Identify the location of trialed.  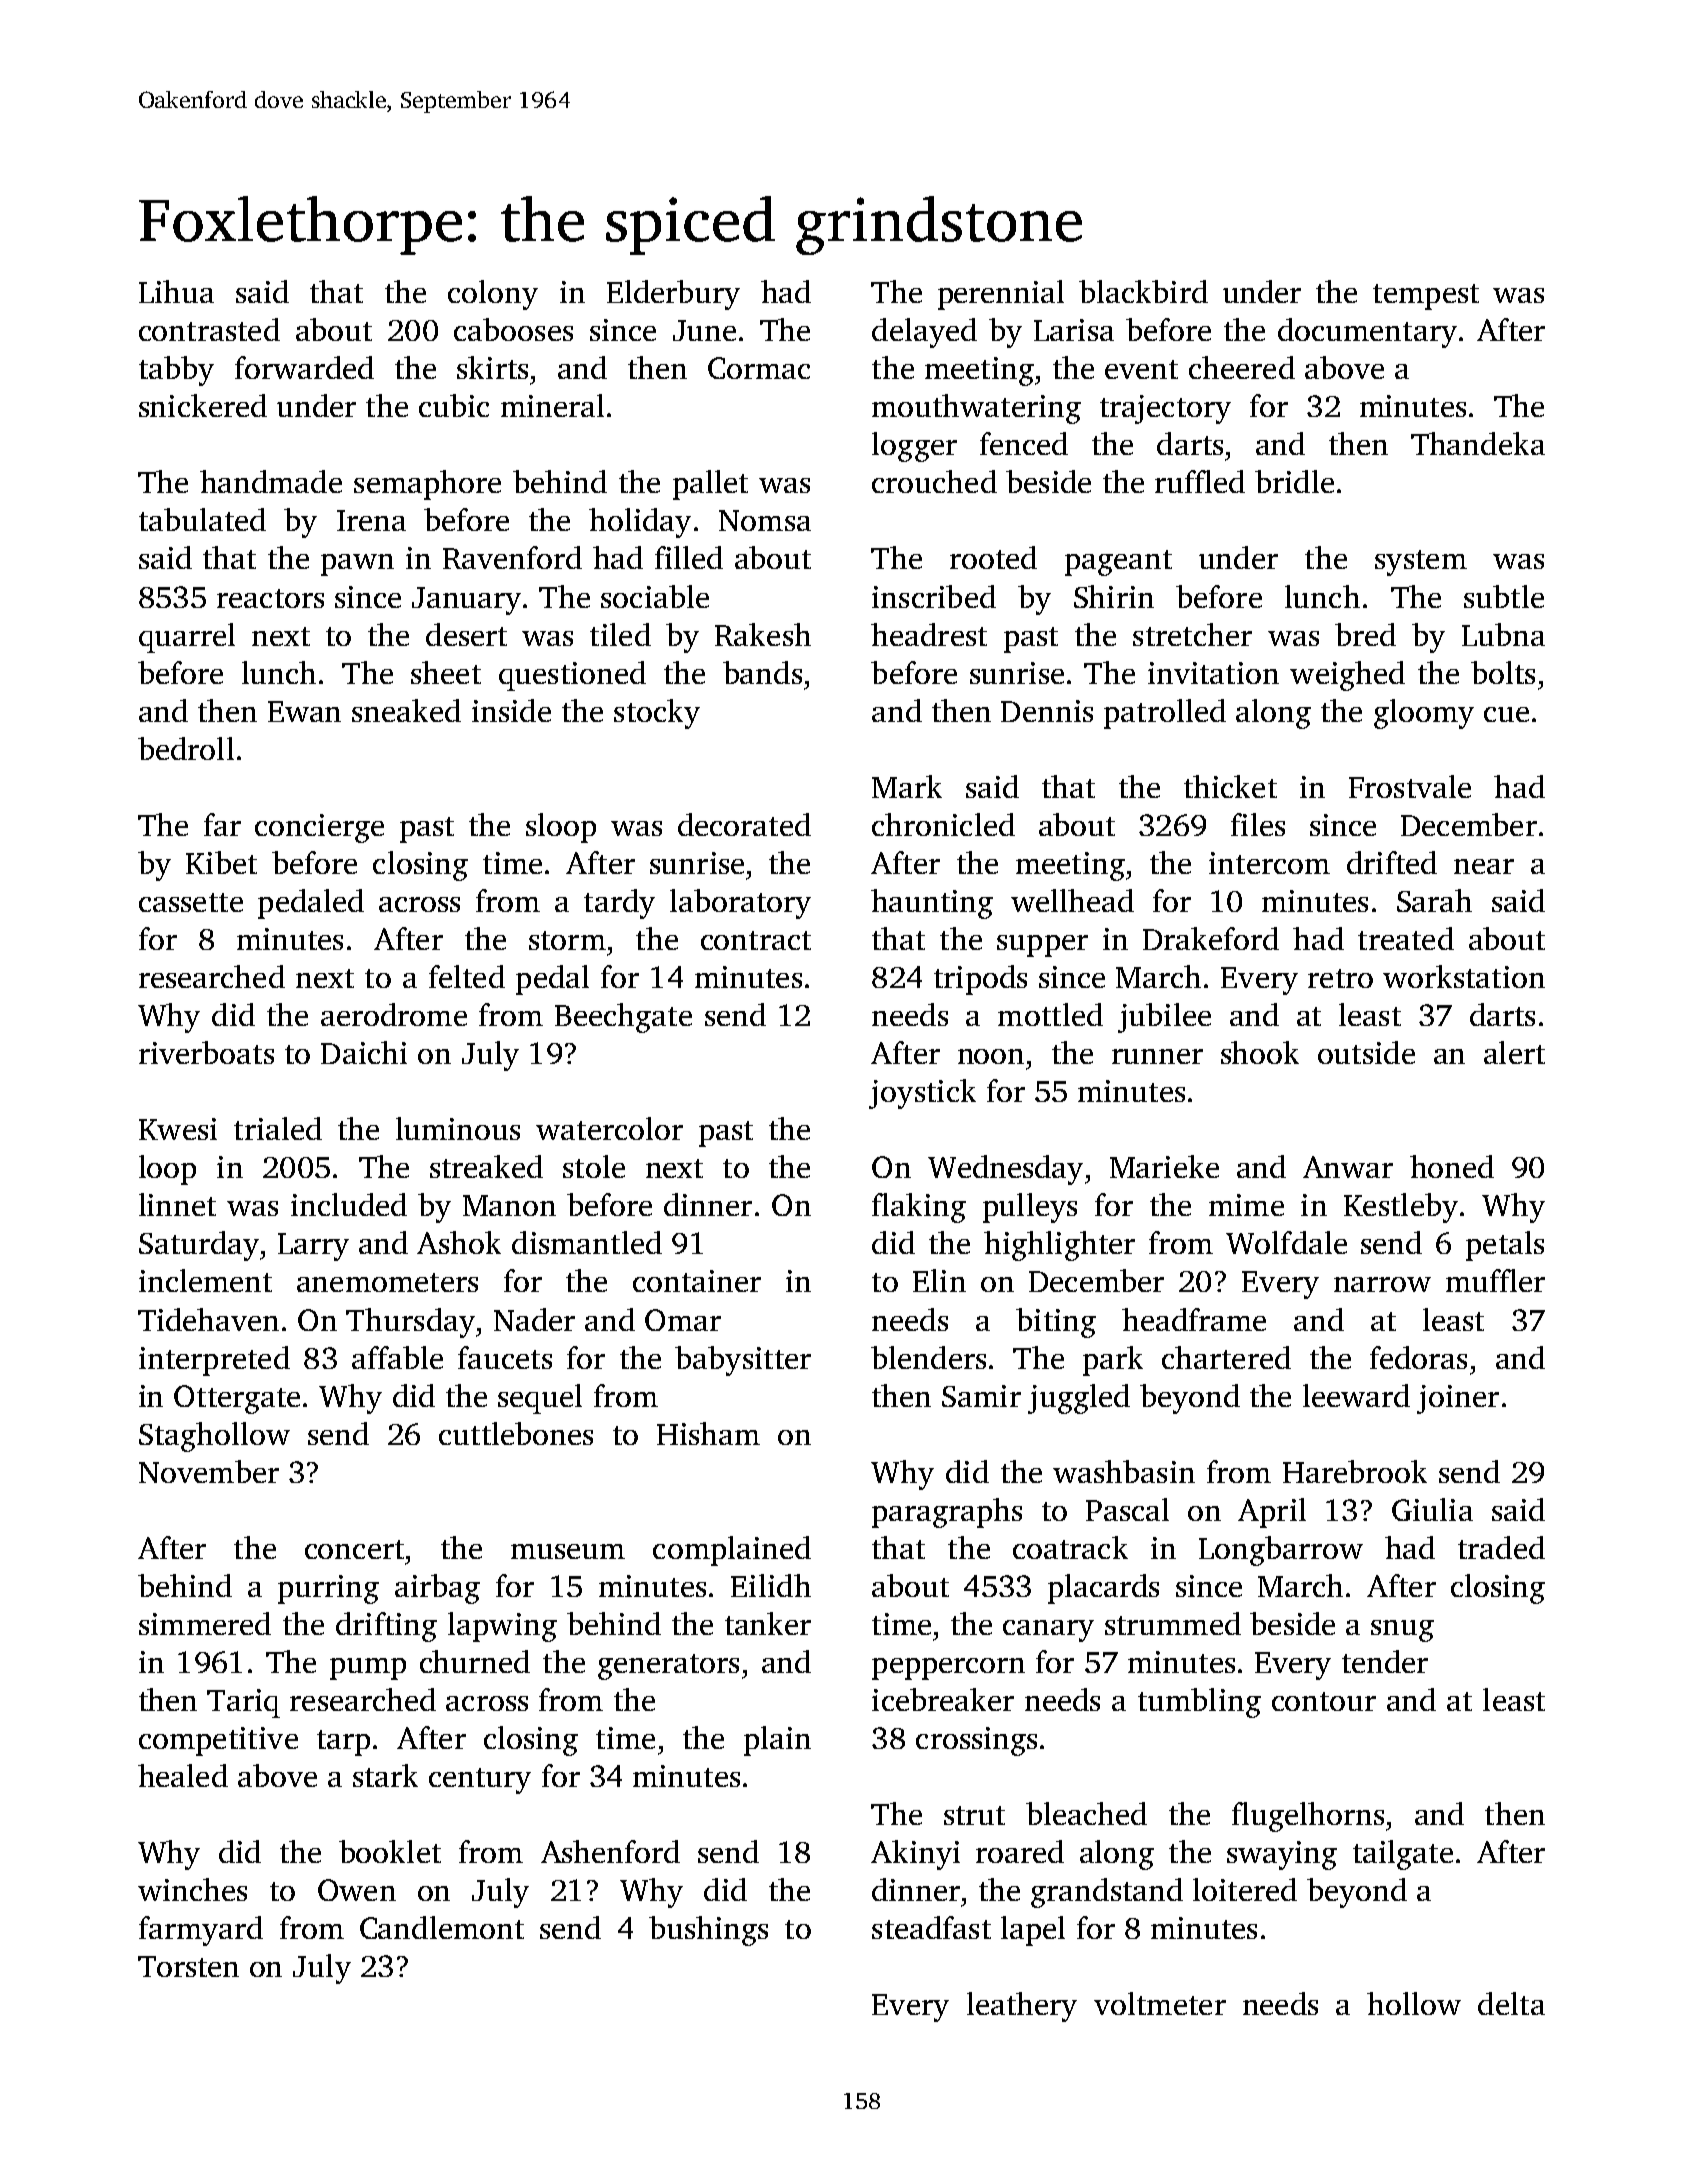
(278, 1128).
